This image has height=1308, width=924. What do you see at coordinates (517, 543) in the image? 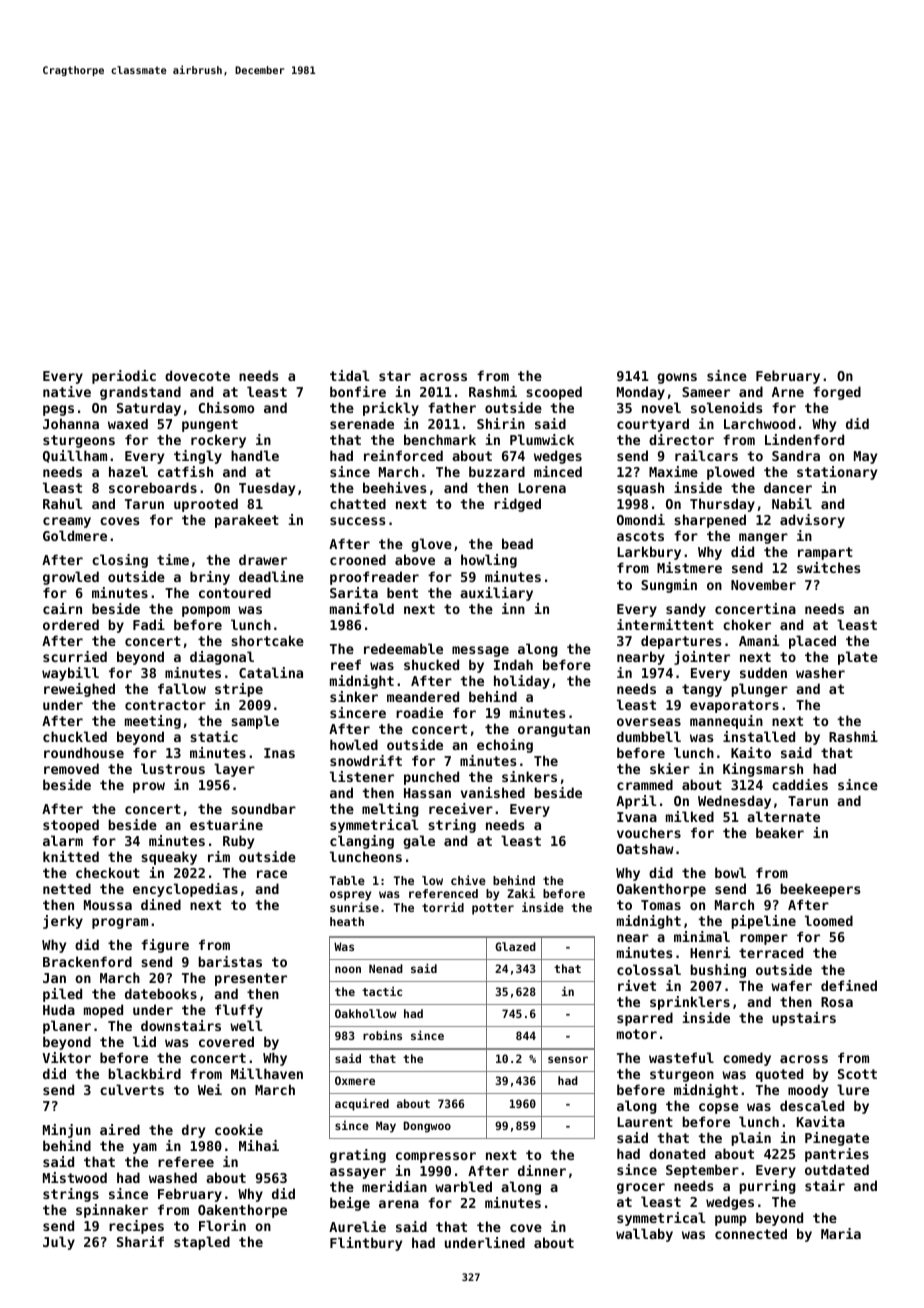
I see `bead` at bounding box center [517, 543].
